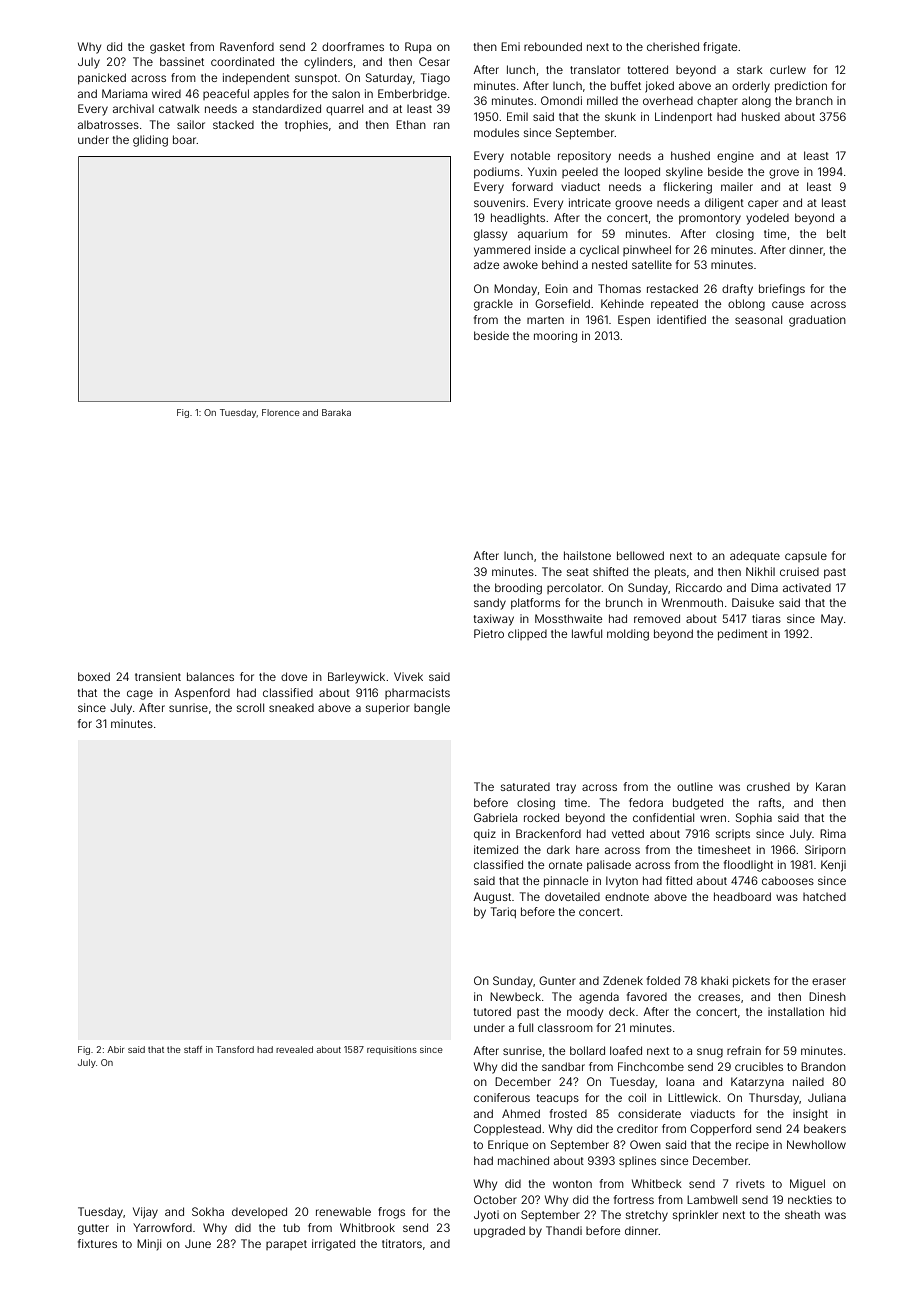 The height and width of the screenshot is (1308, 924). What do you see at coordinates (140, 695) in the screenshot?
I see `cage` at bounding box center [140, 695].
